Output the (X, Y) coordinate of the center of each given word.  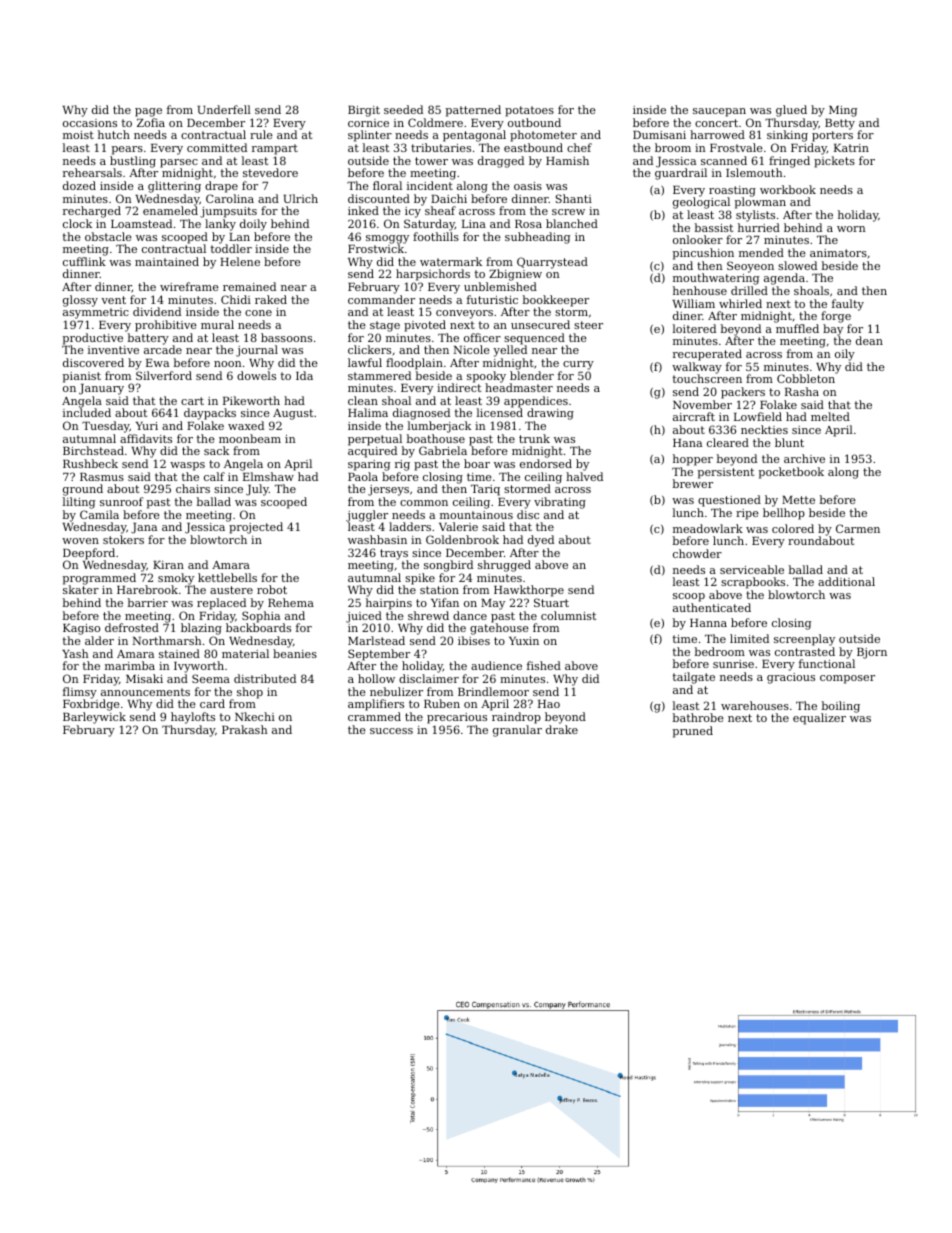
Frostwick (376, 248)
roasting (732, 192)
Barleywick (94, 718)
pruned (693, 732)
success (391, 731)
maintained (167, 261)
